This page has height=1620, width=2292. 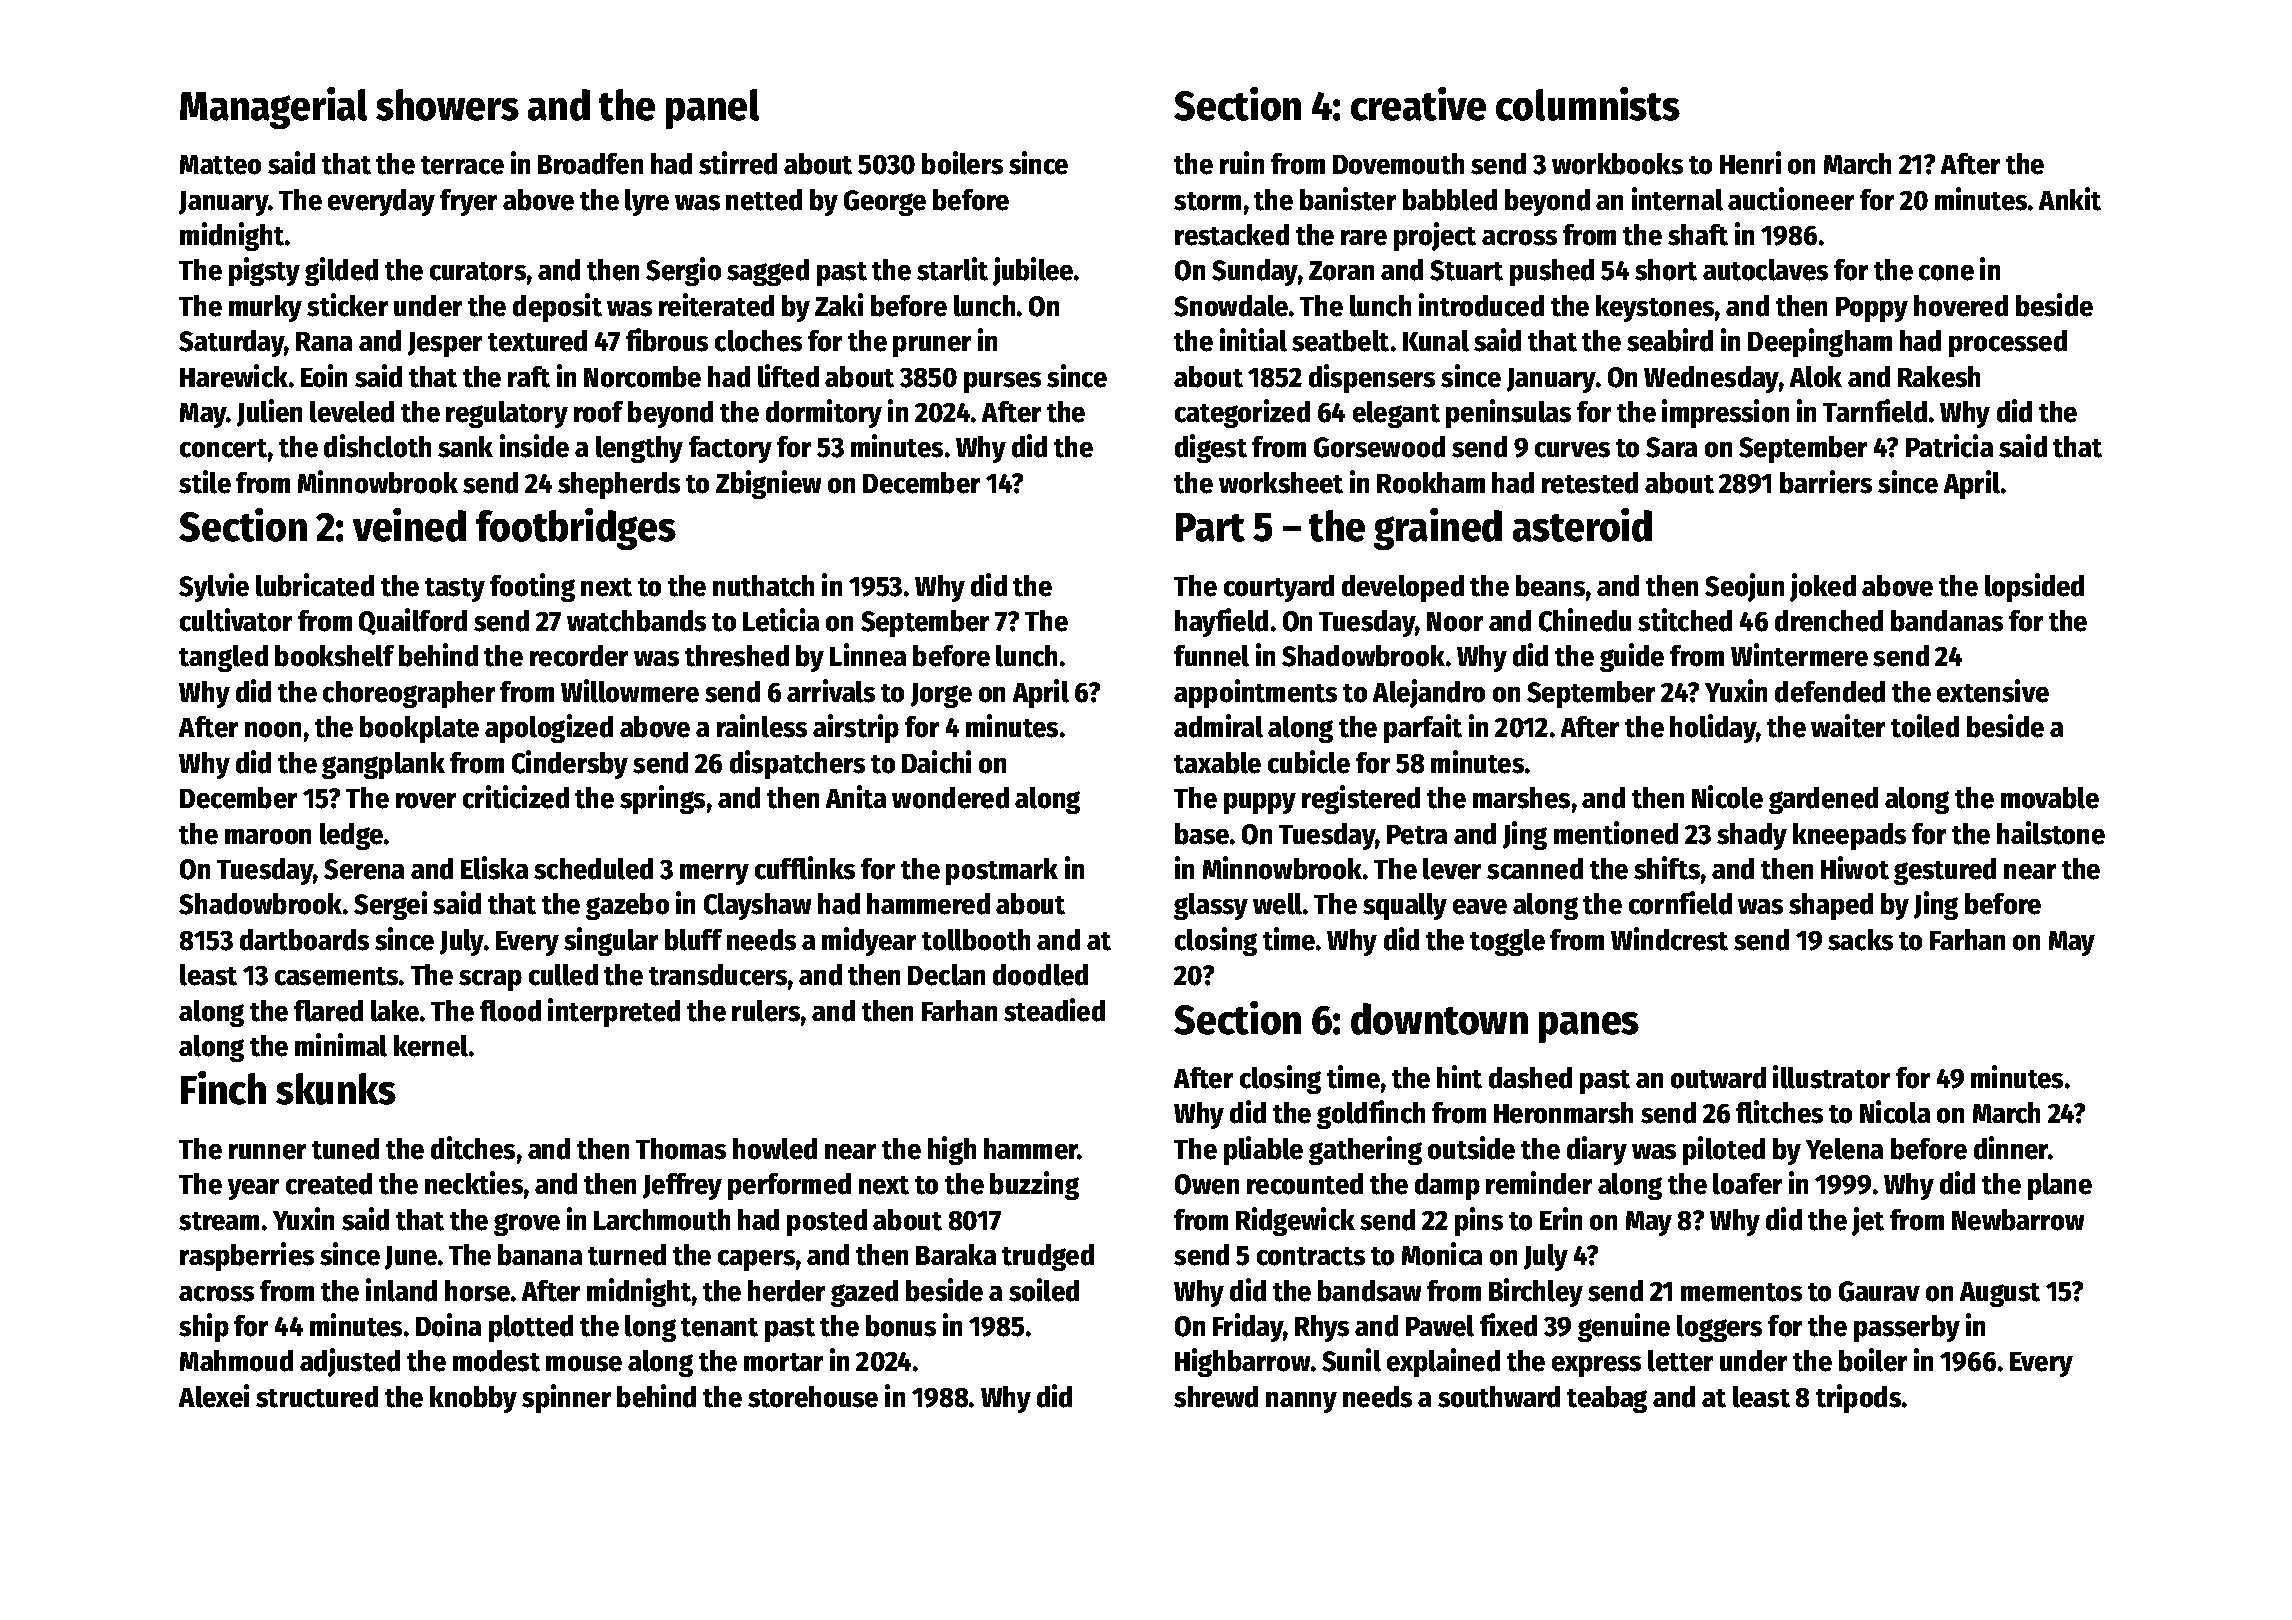 What do you see at coordinates (1925, 726) in the page?
I see `toiled` at bounding box center [1925, 726].
